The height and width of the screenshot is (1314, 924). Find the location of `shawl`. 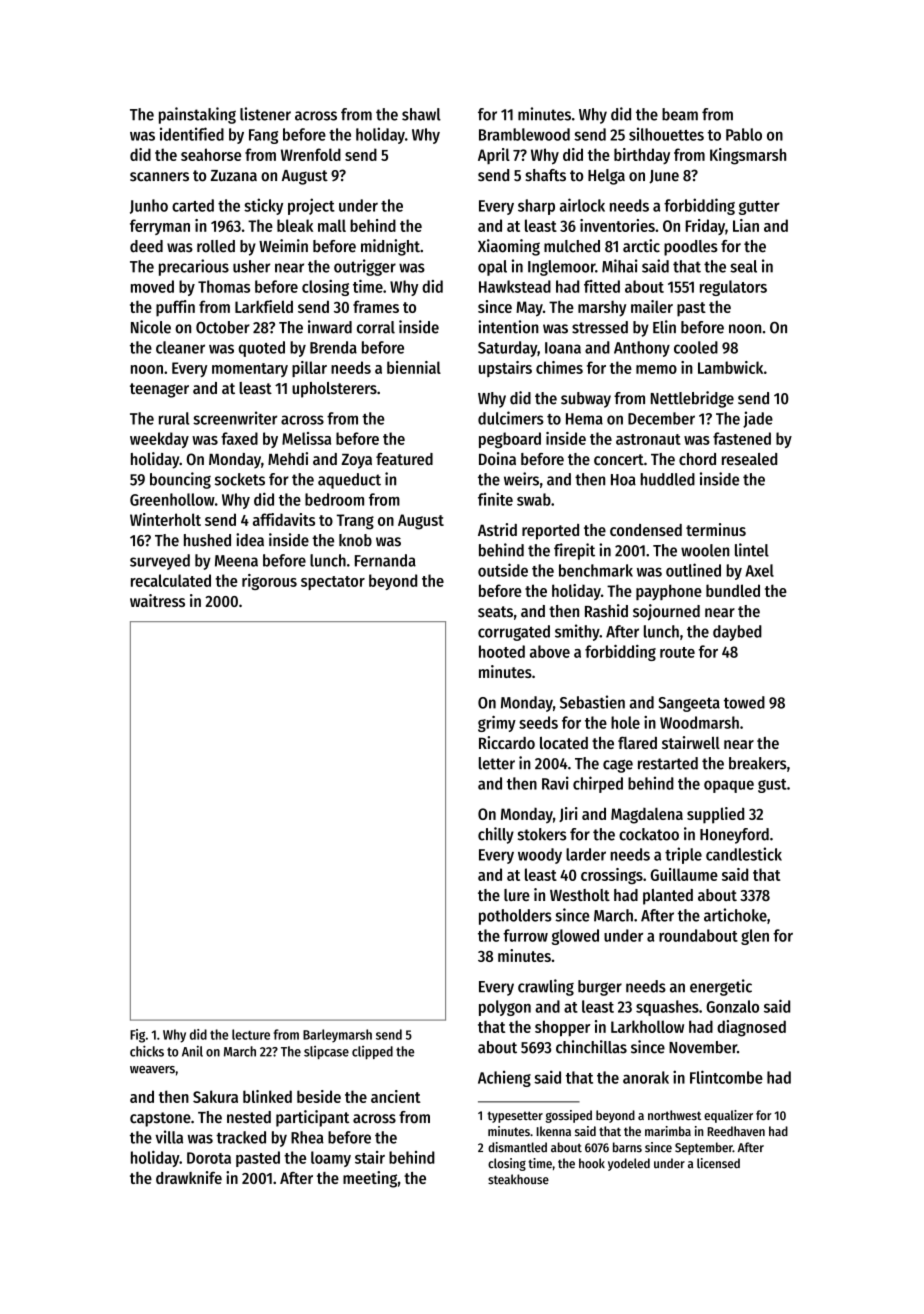

shawl is located at coordinates (421, 114).
